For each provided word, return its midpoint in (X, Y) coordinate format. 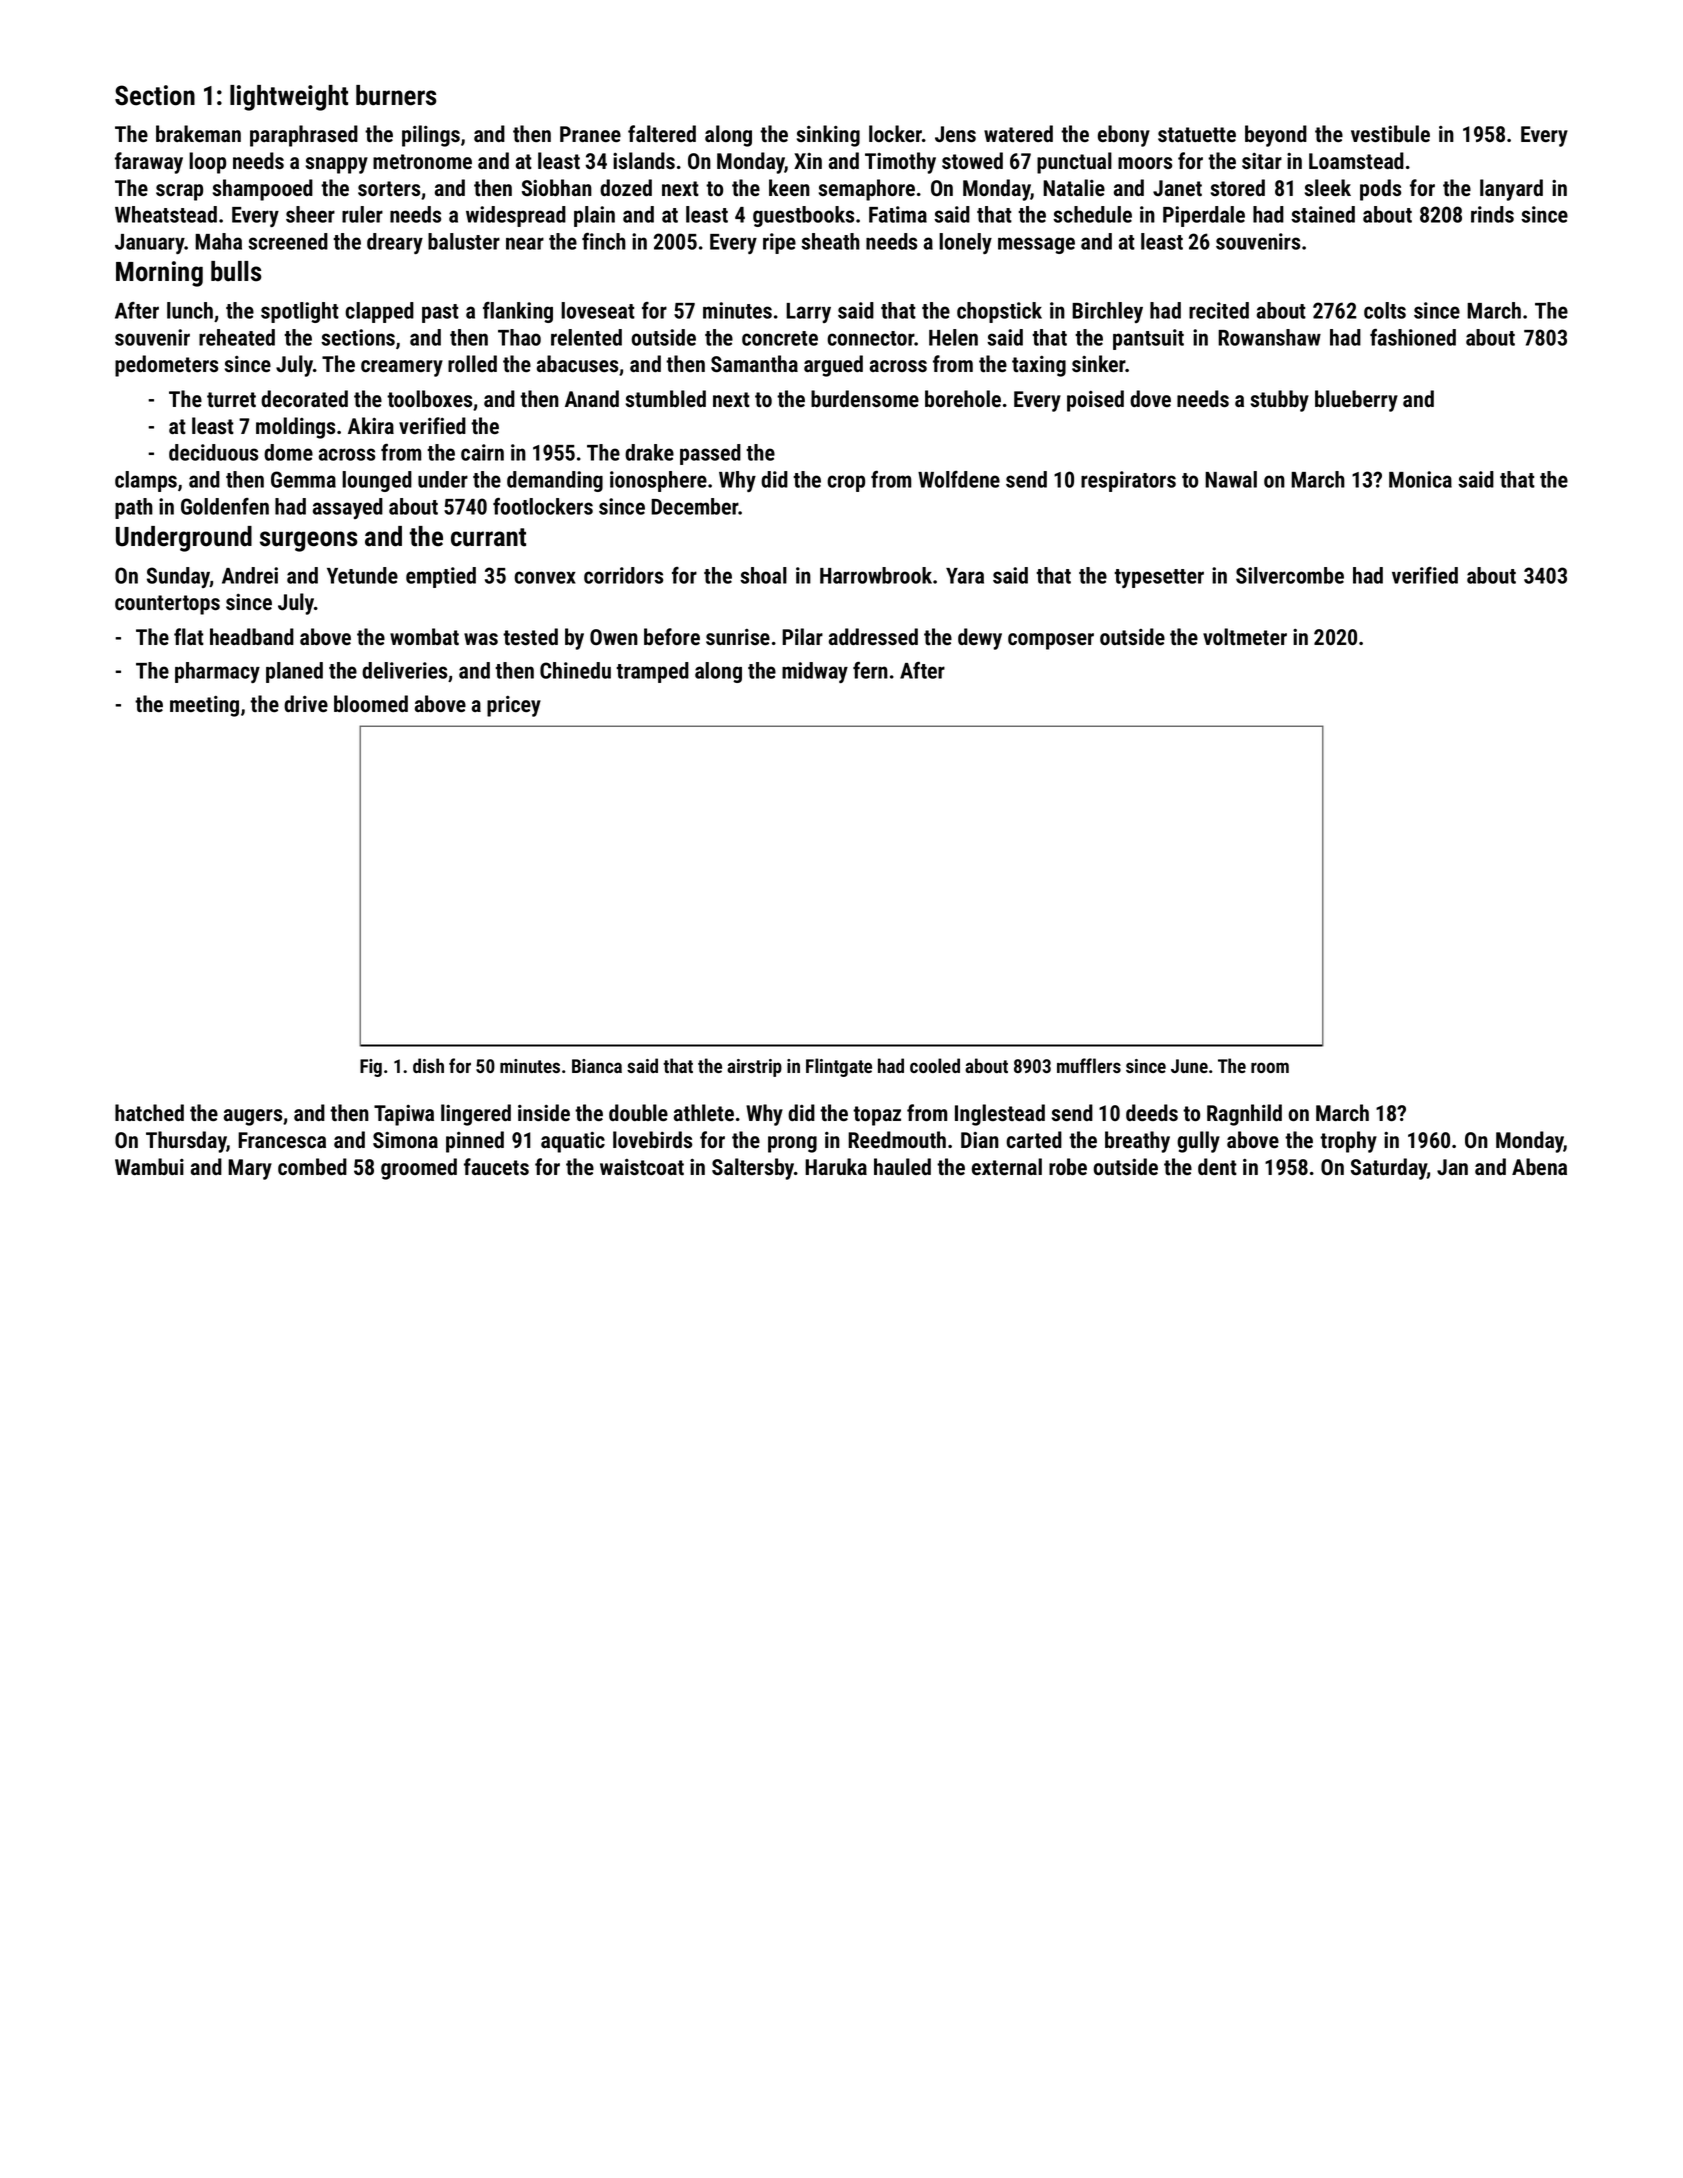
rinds (1492, 214)
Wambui (149, 1166)
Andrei (250, 575)
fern (870, 670)
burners (396, 95)
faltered (662, 133)
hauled (902, 1166)
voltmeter (1245, 637)
